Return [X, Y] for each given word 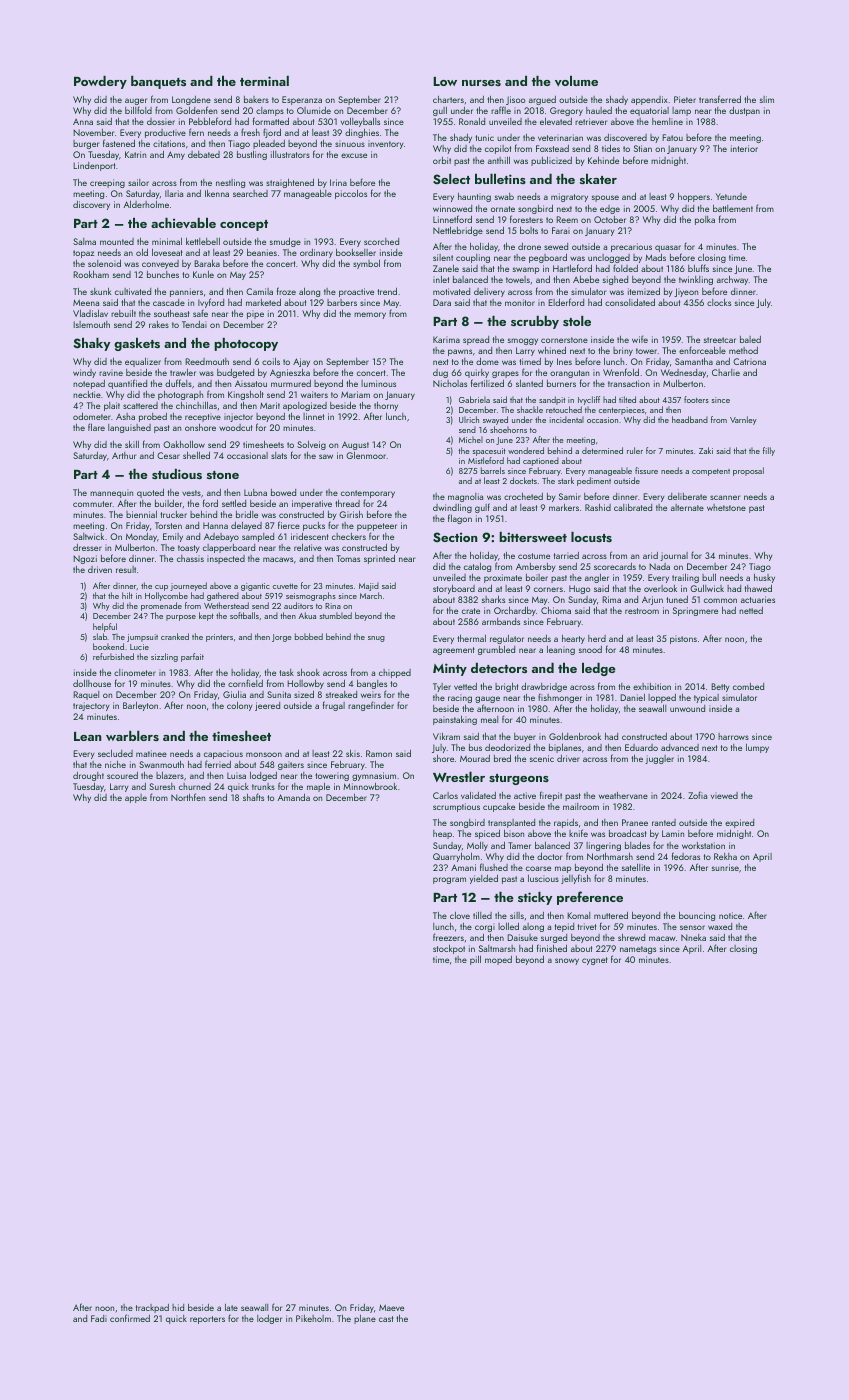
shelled [196, 455]
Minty [450, 669]
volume [576, 81]
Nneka [693, 937]
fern [196, 132]
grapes [505, 374]
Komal [578, 915]
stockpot [449, 949]
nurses [481, 83]
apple [136, 798]
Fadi [99, 1318]
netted [751, 610]
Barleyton [140, 706]
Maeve [391, 1307]
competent [711, 472]
